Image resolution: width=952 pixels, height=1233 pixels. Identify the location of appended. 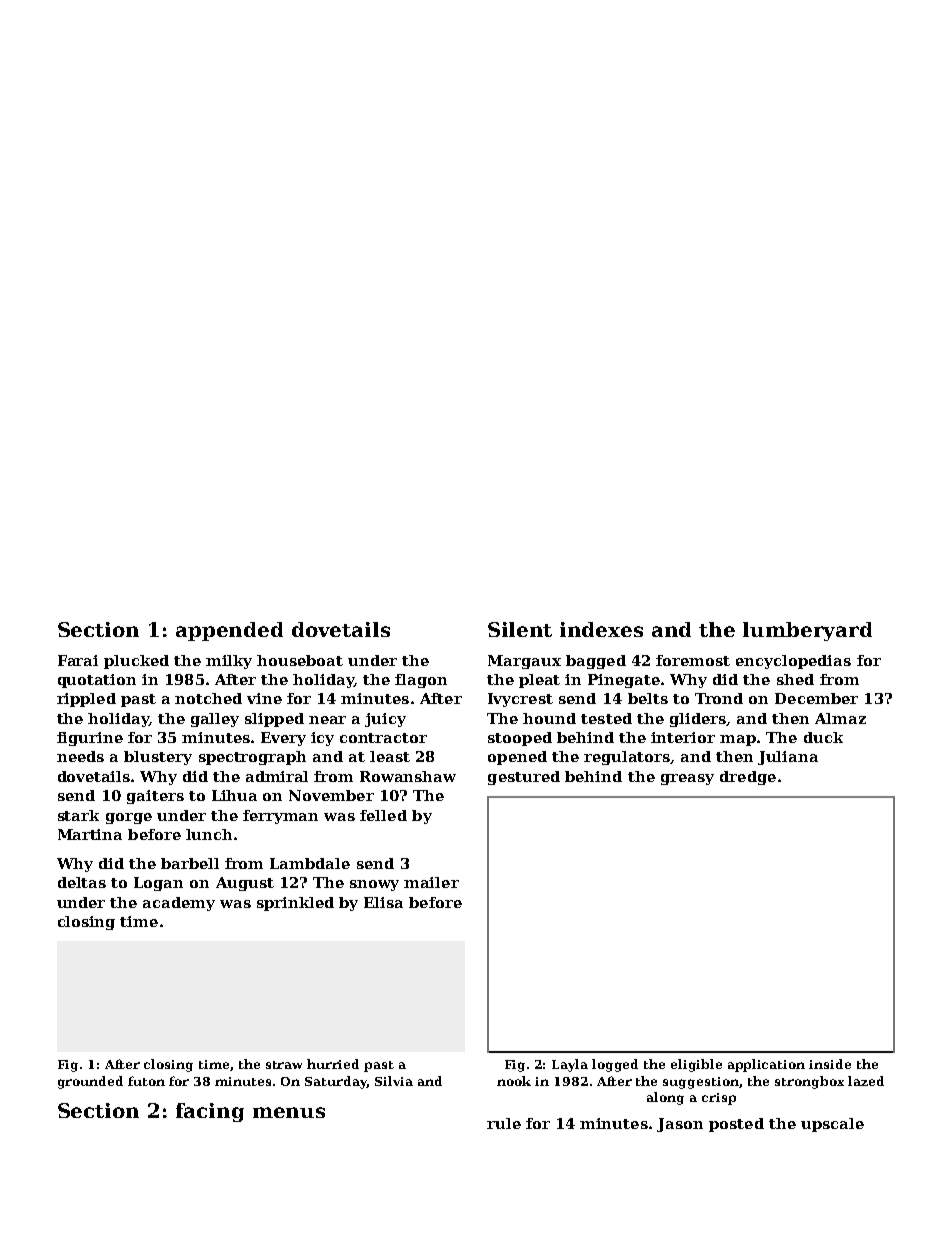
(229, 631).
